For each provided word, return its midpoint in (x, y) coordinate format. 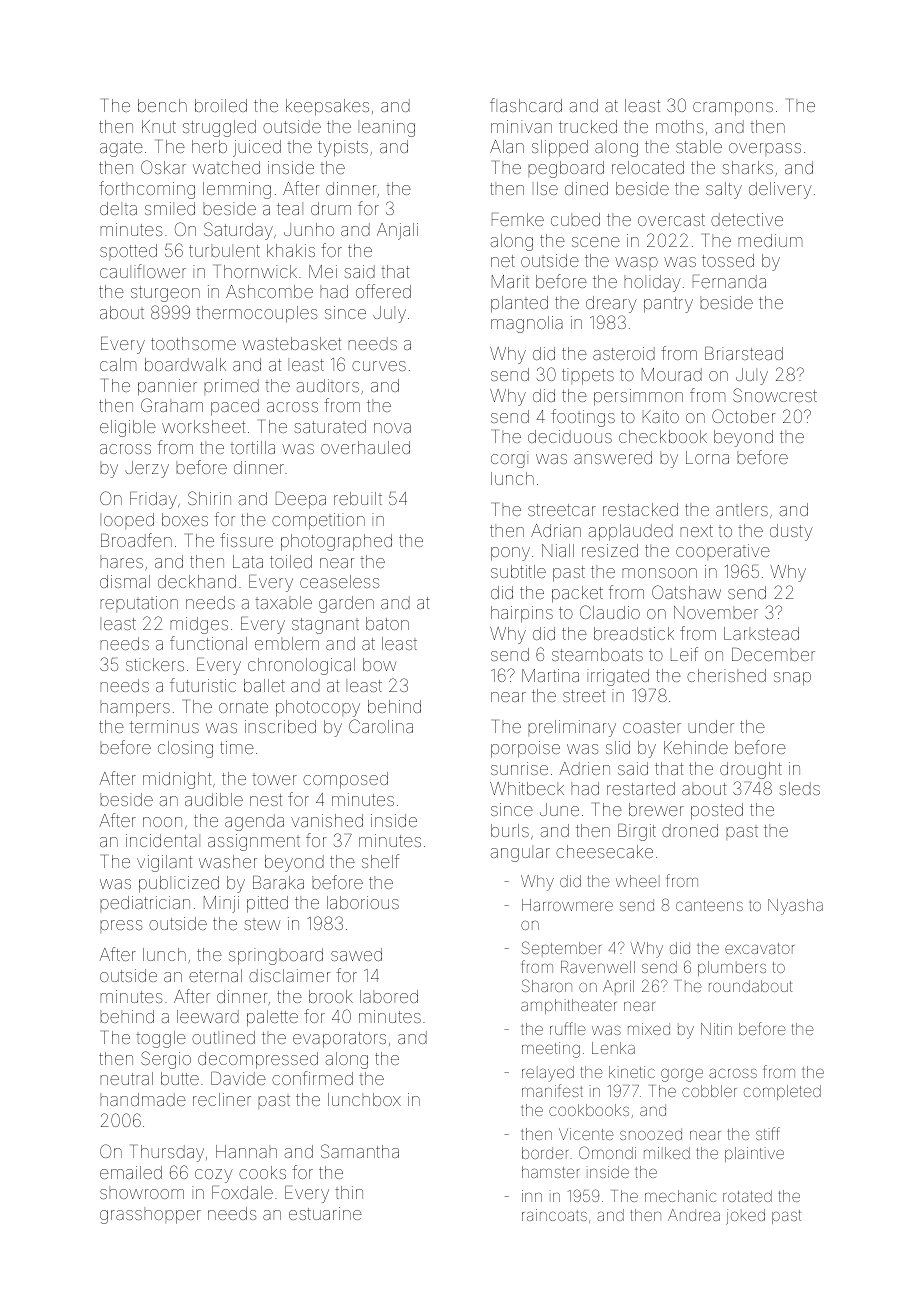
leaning (386, 128)
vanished (327, 820)
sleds (800, 788)
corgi (509, 459)
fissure (246, 540)
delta (118, 208)
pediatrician (145, 904)
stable (699, 146)
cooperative (723, 552)
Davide (238, 1078)
